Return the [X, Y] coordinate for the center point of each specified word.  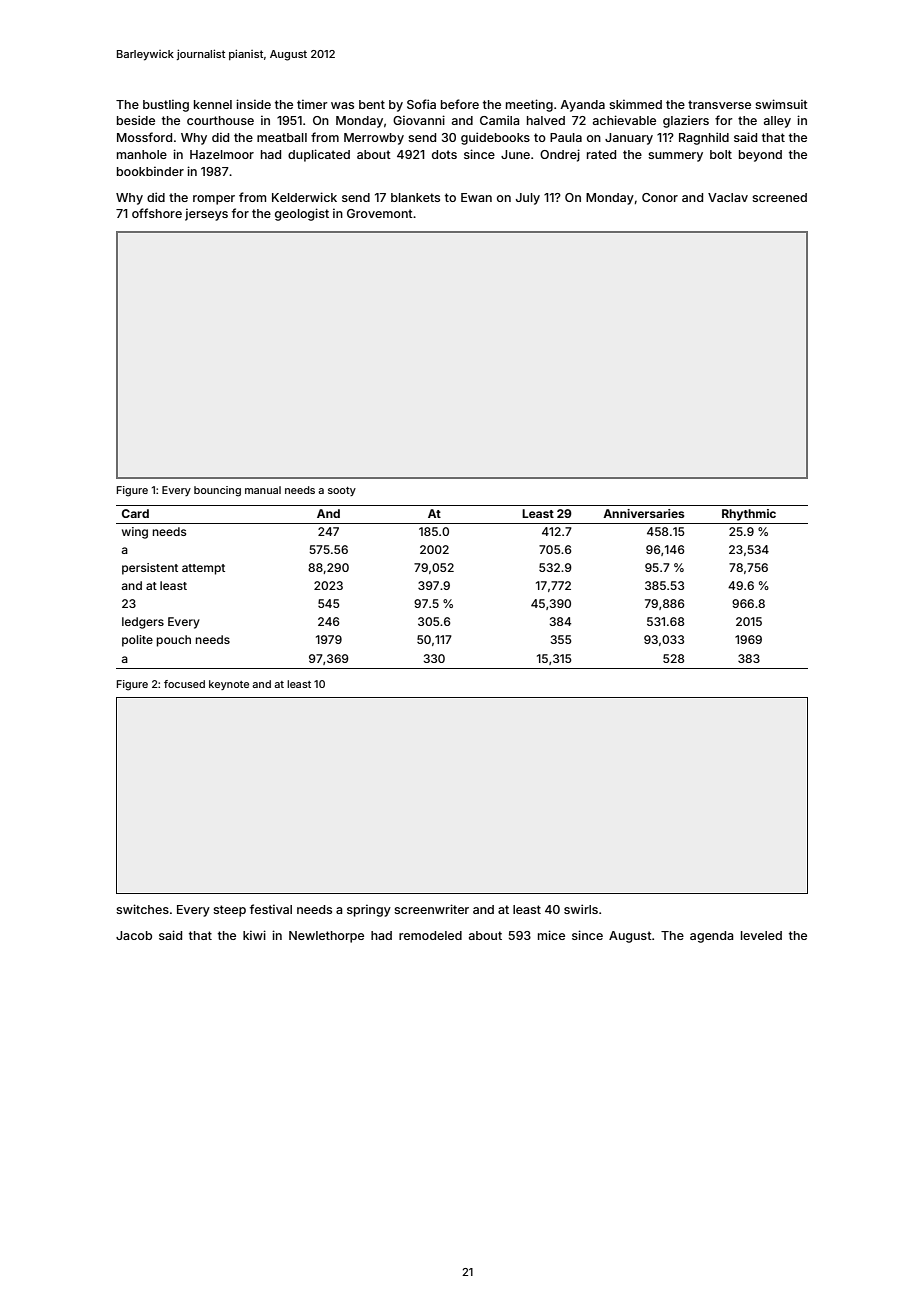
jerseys [206, 214]
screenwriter [431, 909]
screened [779, 197]
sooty [342, 491]
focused [184, 684]
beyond [760, 156]
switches [142, 909]
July [528, 199]
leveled [761, 935]
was [342, 105]
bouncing [217, 491]
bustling [166, 105]
